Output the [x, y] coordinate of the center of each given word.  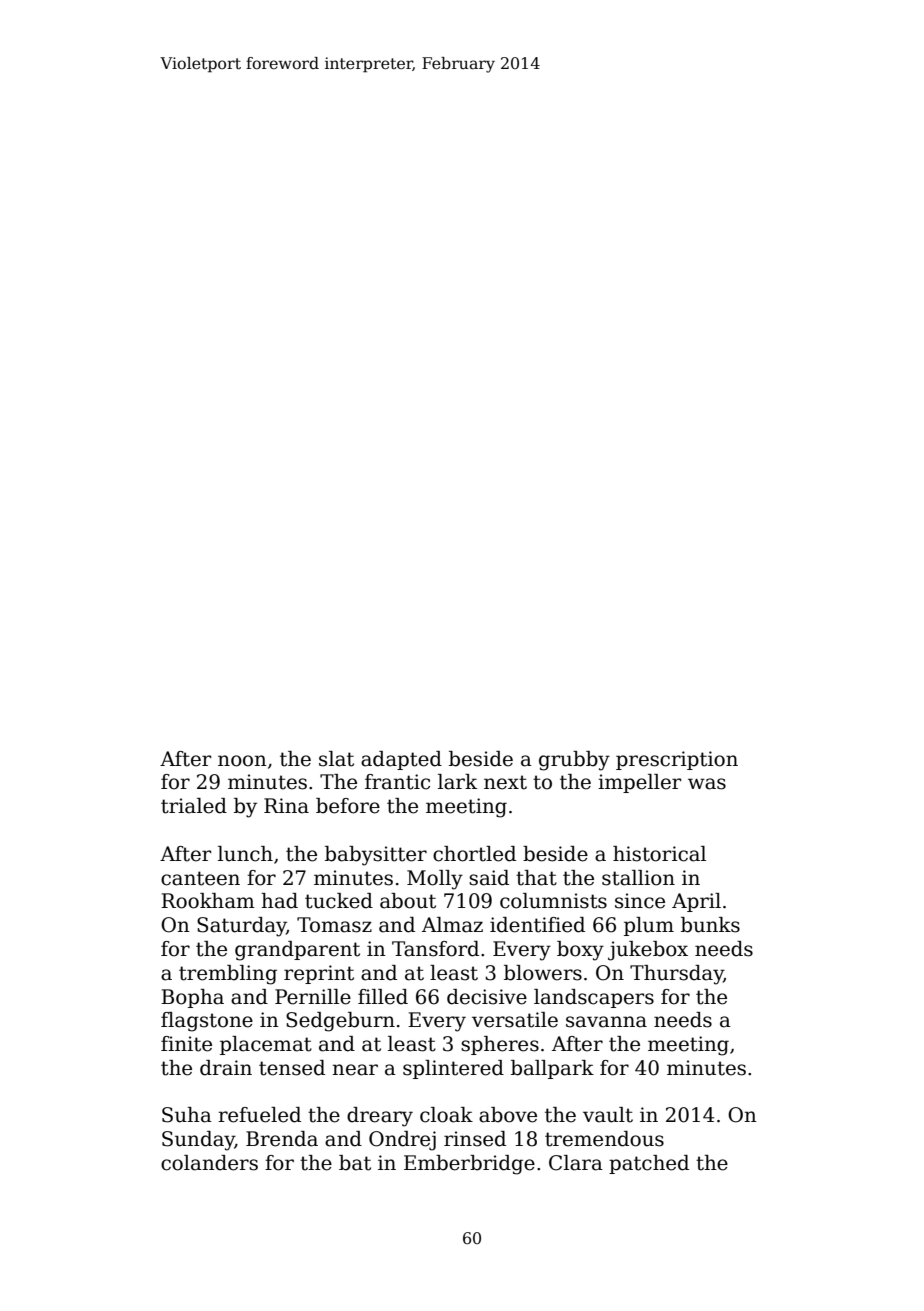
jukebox [648, 951]
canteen [200, 878]
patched [649, 1164]
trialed [194, 806]
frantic [397, 782]
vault [608, 1115]
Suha [187, 1115]
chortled [474, 854]
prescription [677, 760]
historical [659, 854]
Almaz [452, 925]
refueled [259, 1115]
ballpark [552, 1069]
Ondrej [402, 1141]
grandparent [297, 951]
